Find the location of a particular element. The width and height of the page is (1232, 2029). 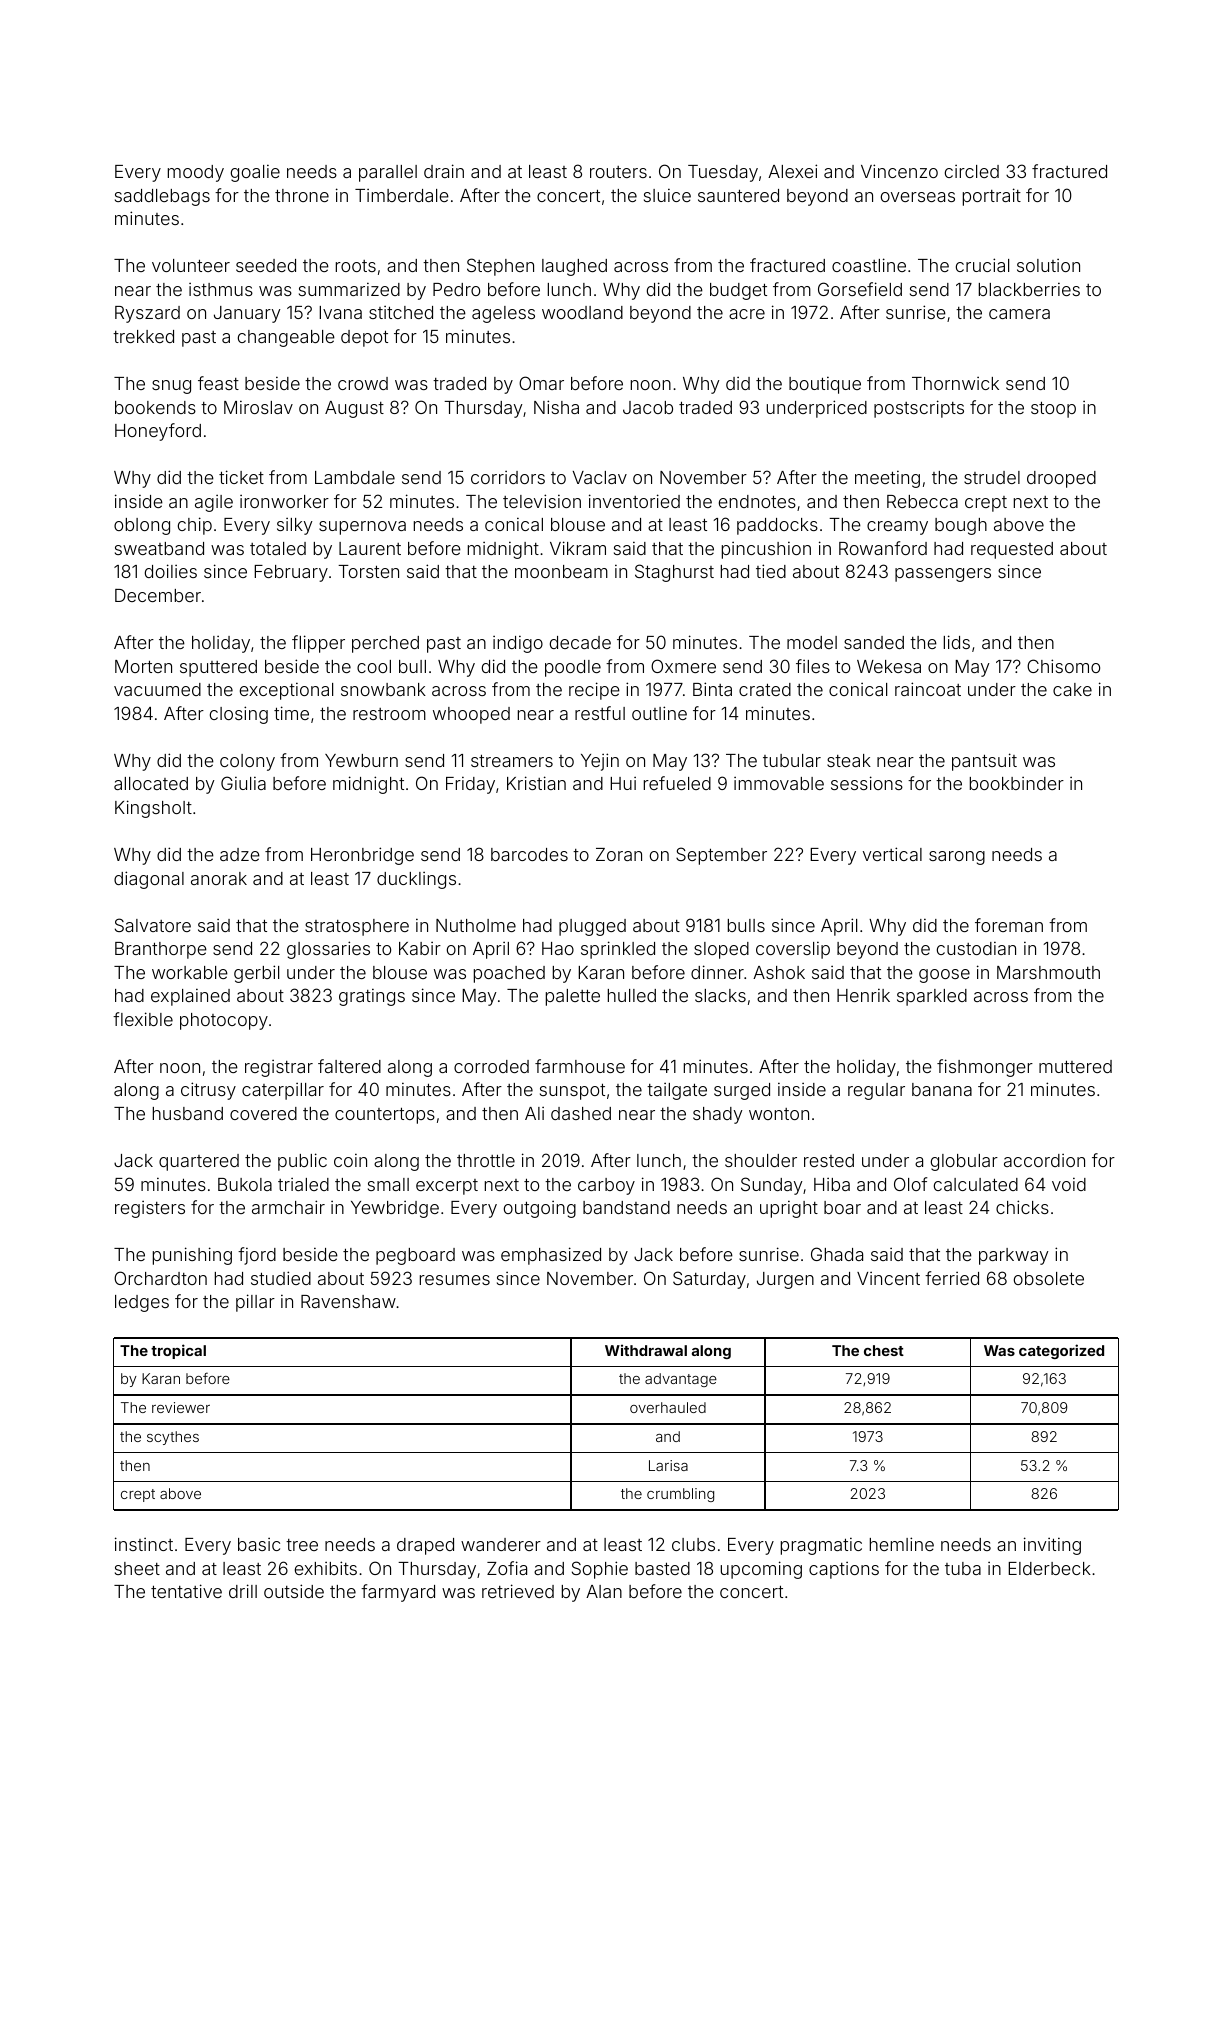

blackberries is located at coordinates (1029, 289).
